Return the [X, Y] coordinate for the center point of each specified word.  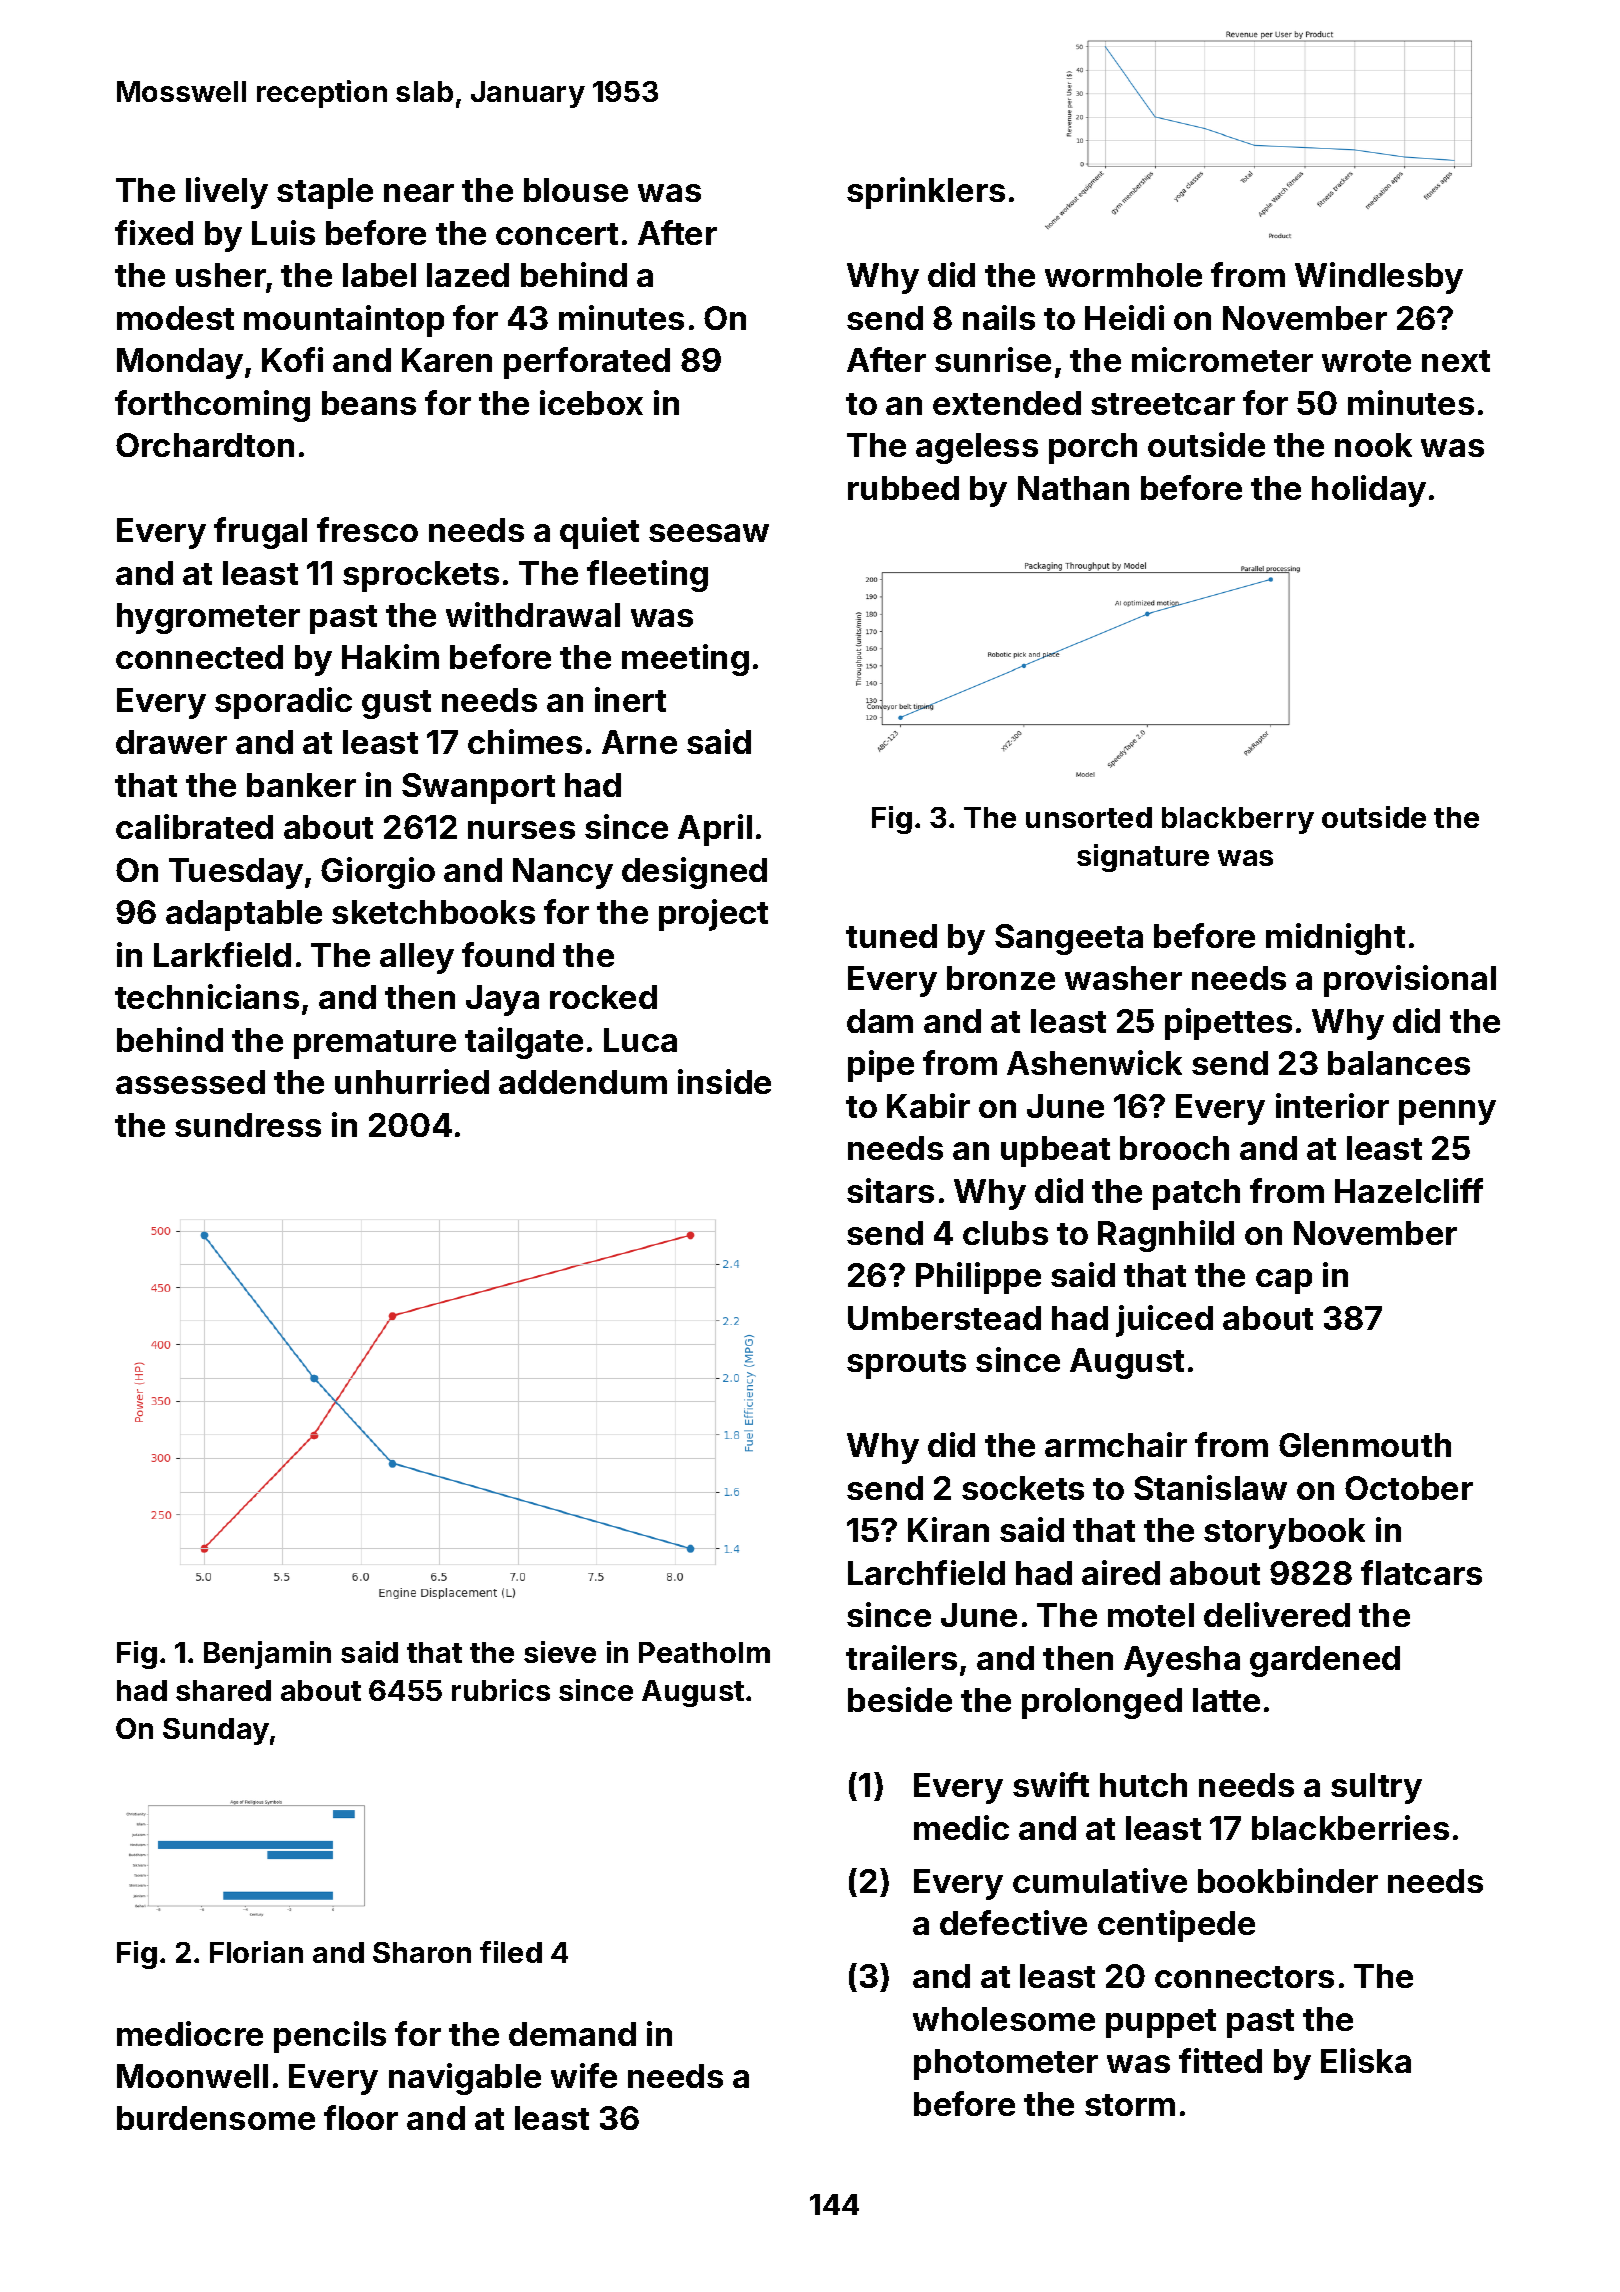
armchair [1116, 1444]
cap [1284, 1281]
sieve [560, 1652]
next [1456, 361]
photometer [1006, 2064]
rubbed [903, 488]
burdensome [216, 2118]
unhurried [412, 1081]
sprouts [906, 1364]
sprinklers [926, 193]
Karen [447, 360]
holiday [1369, 491]
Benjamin [267, 1655]
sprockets [421, 576]
